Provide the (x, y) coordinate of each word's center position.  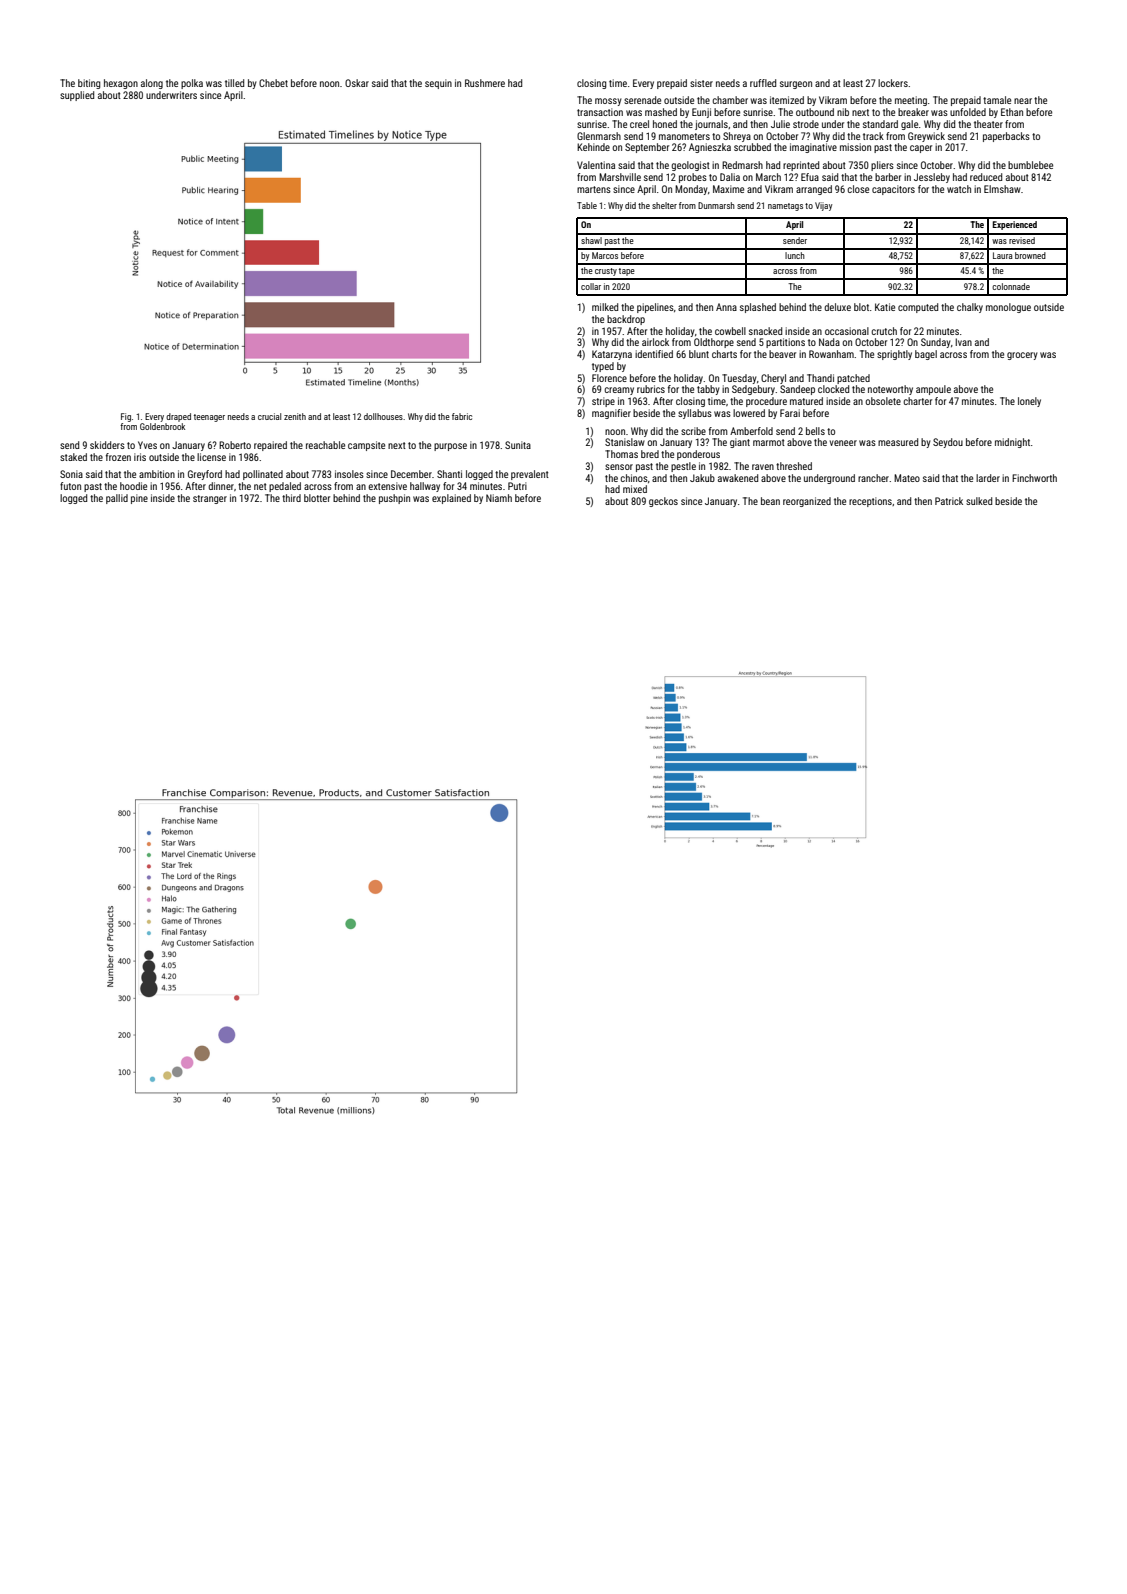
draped (178, 417)
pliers (882, 166)
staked (73, 457)
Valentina (596, 165)
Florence (609, 378)
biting (89, 84)
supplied (77, 96)
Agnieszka (710, 148)
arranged (814, 190)
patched (853, 379)
